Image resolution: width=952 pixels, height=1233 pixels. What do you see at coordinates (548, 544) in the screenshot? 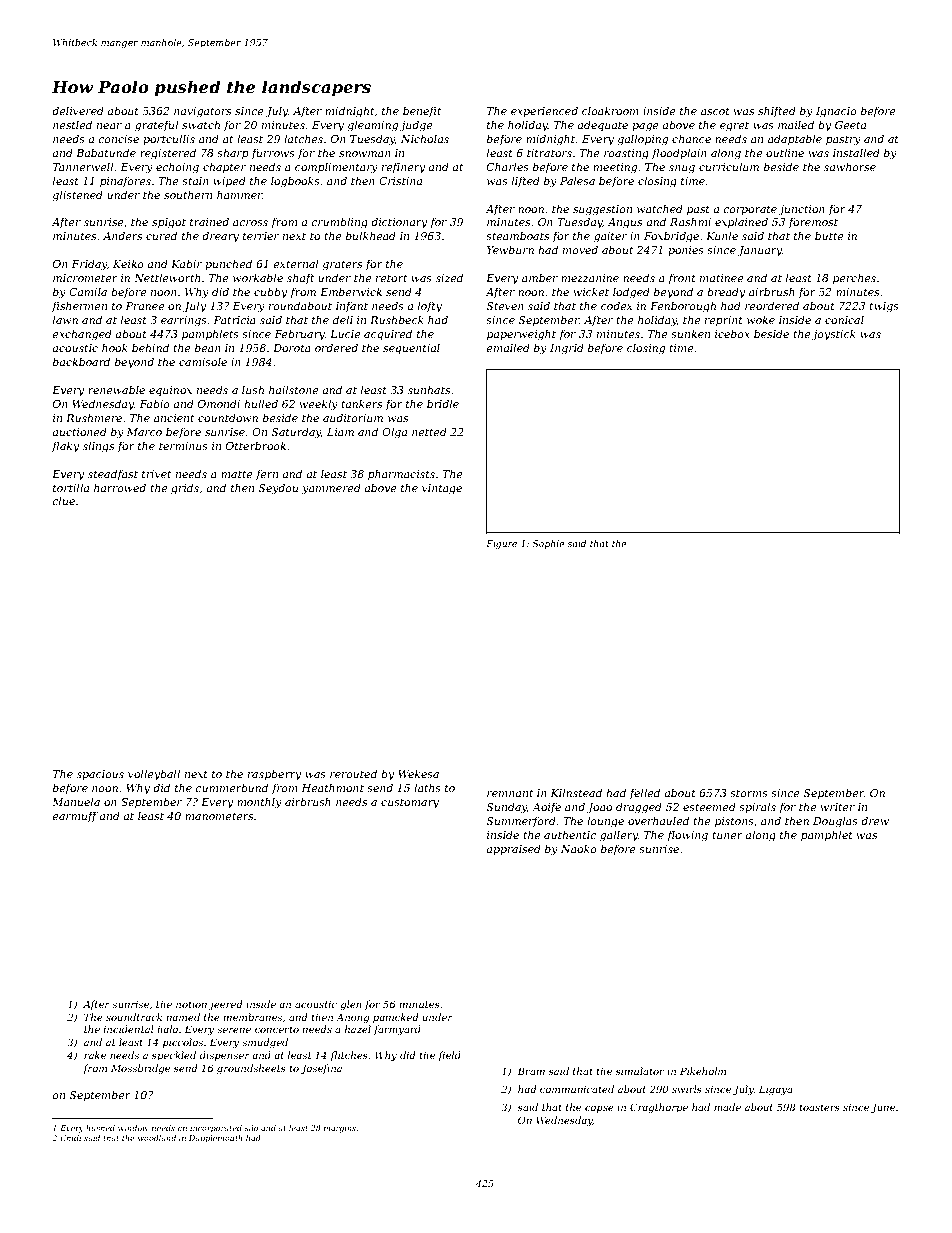
I see `Sophie` at bounding box center [548, 544].
